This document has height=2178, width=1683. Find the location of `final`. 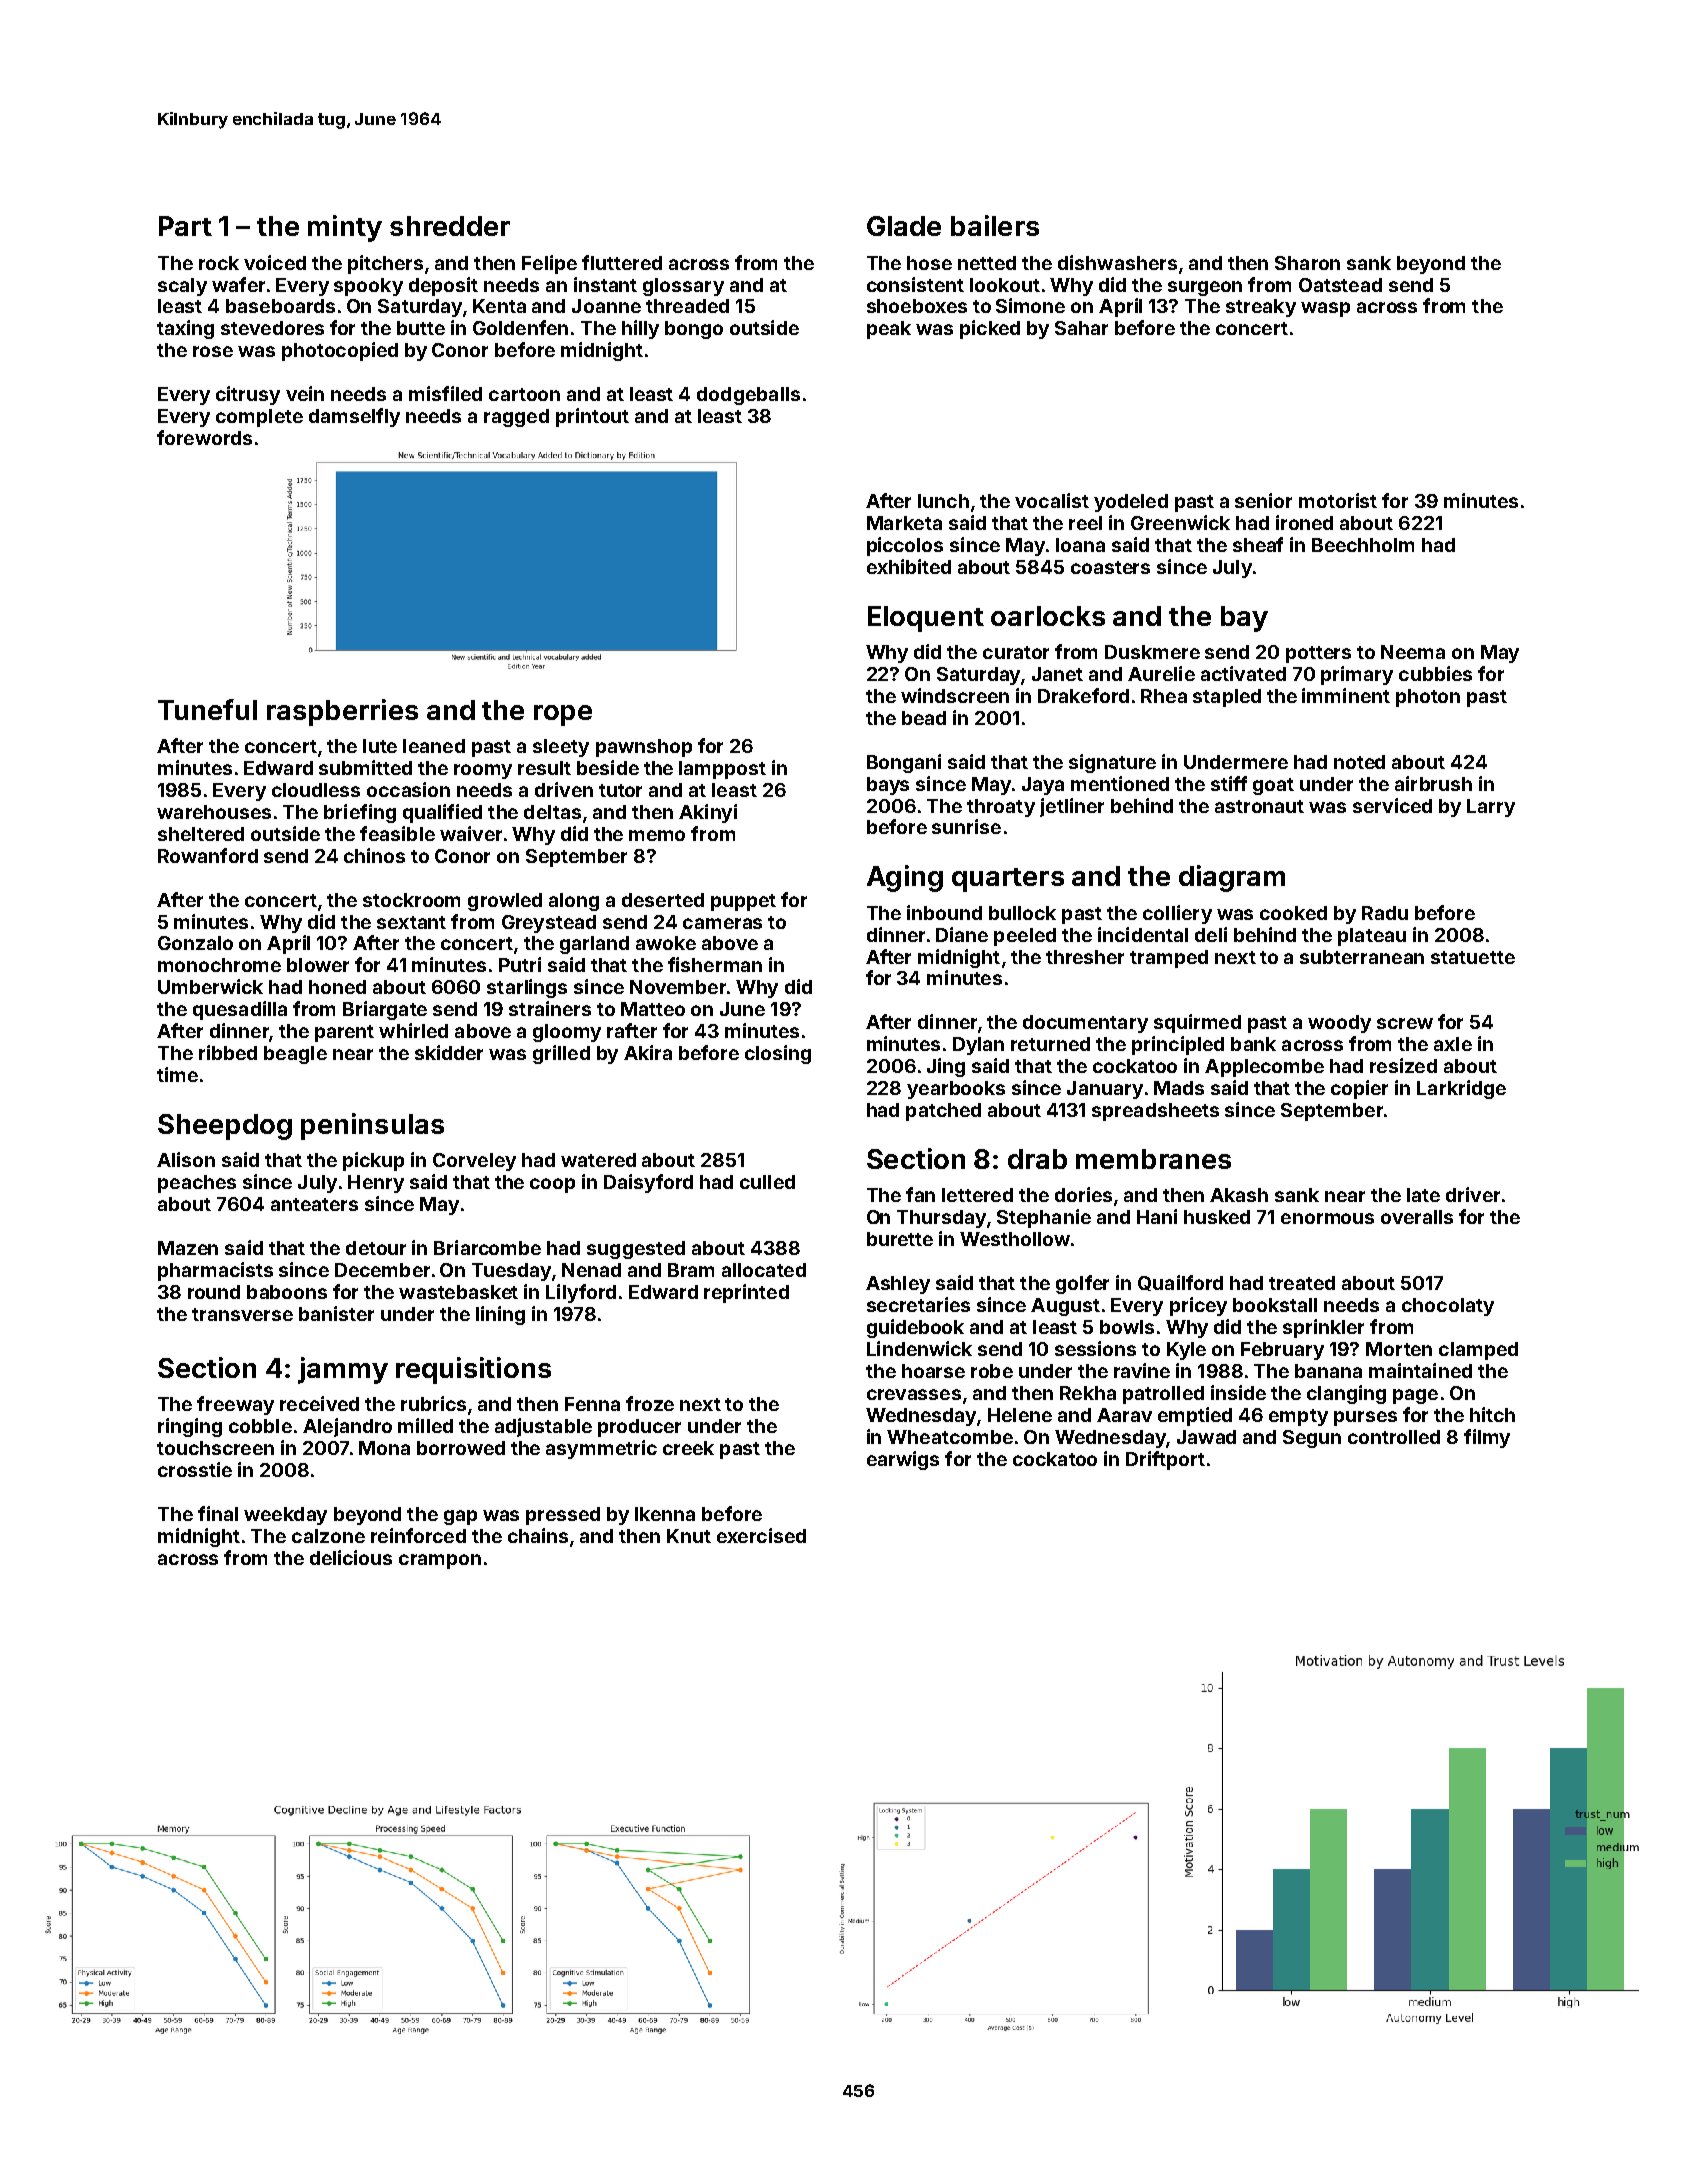

final is located at coordinates (218, 1513).
